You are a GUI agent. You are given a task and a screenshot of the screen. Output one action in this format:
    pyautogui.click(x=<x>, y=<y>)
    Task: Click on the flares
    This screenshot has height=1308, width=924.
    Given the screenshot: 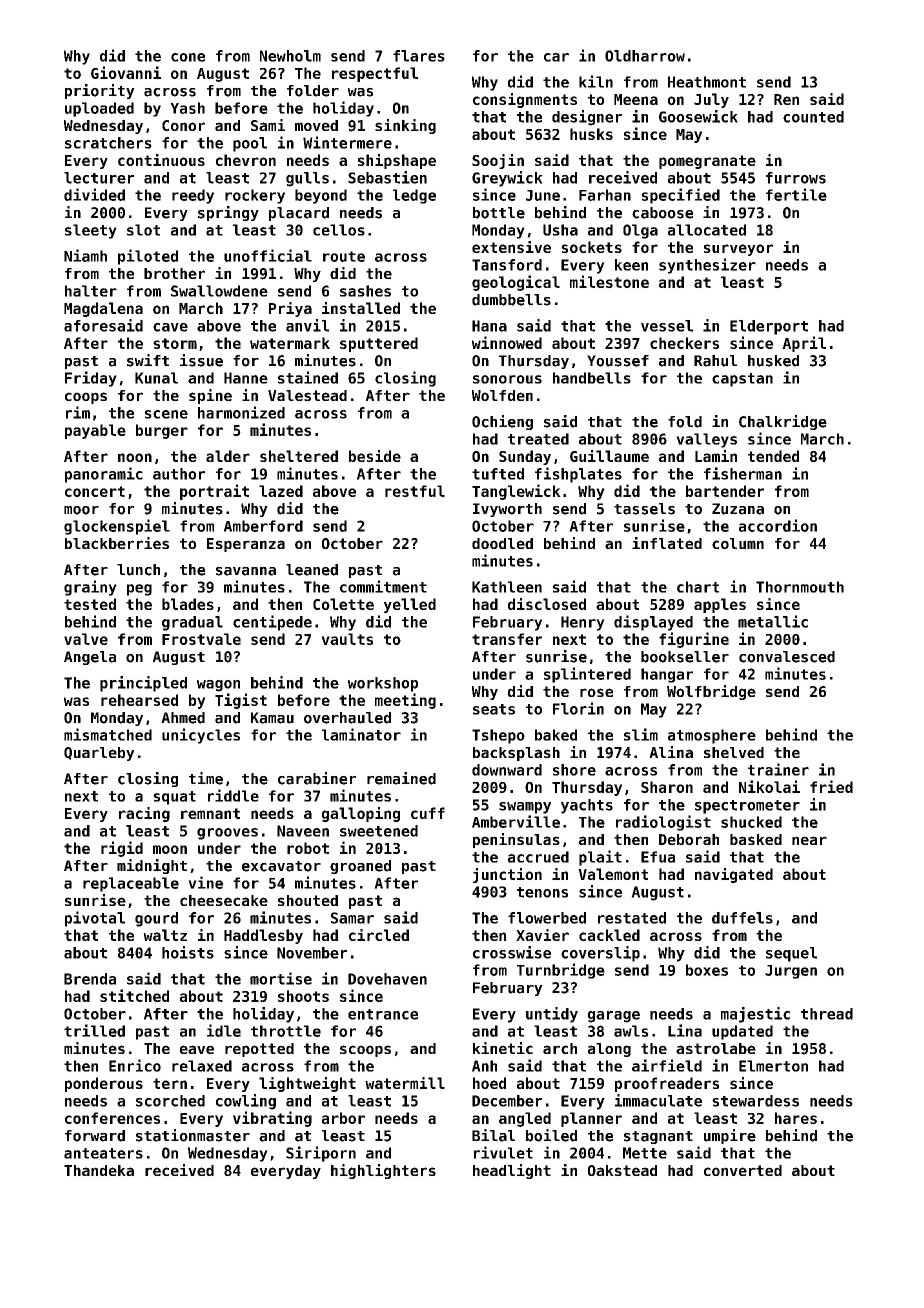 What is the action you would take?
    pyautogui.click(x=419, y=56)
